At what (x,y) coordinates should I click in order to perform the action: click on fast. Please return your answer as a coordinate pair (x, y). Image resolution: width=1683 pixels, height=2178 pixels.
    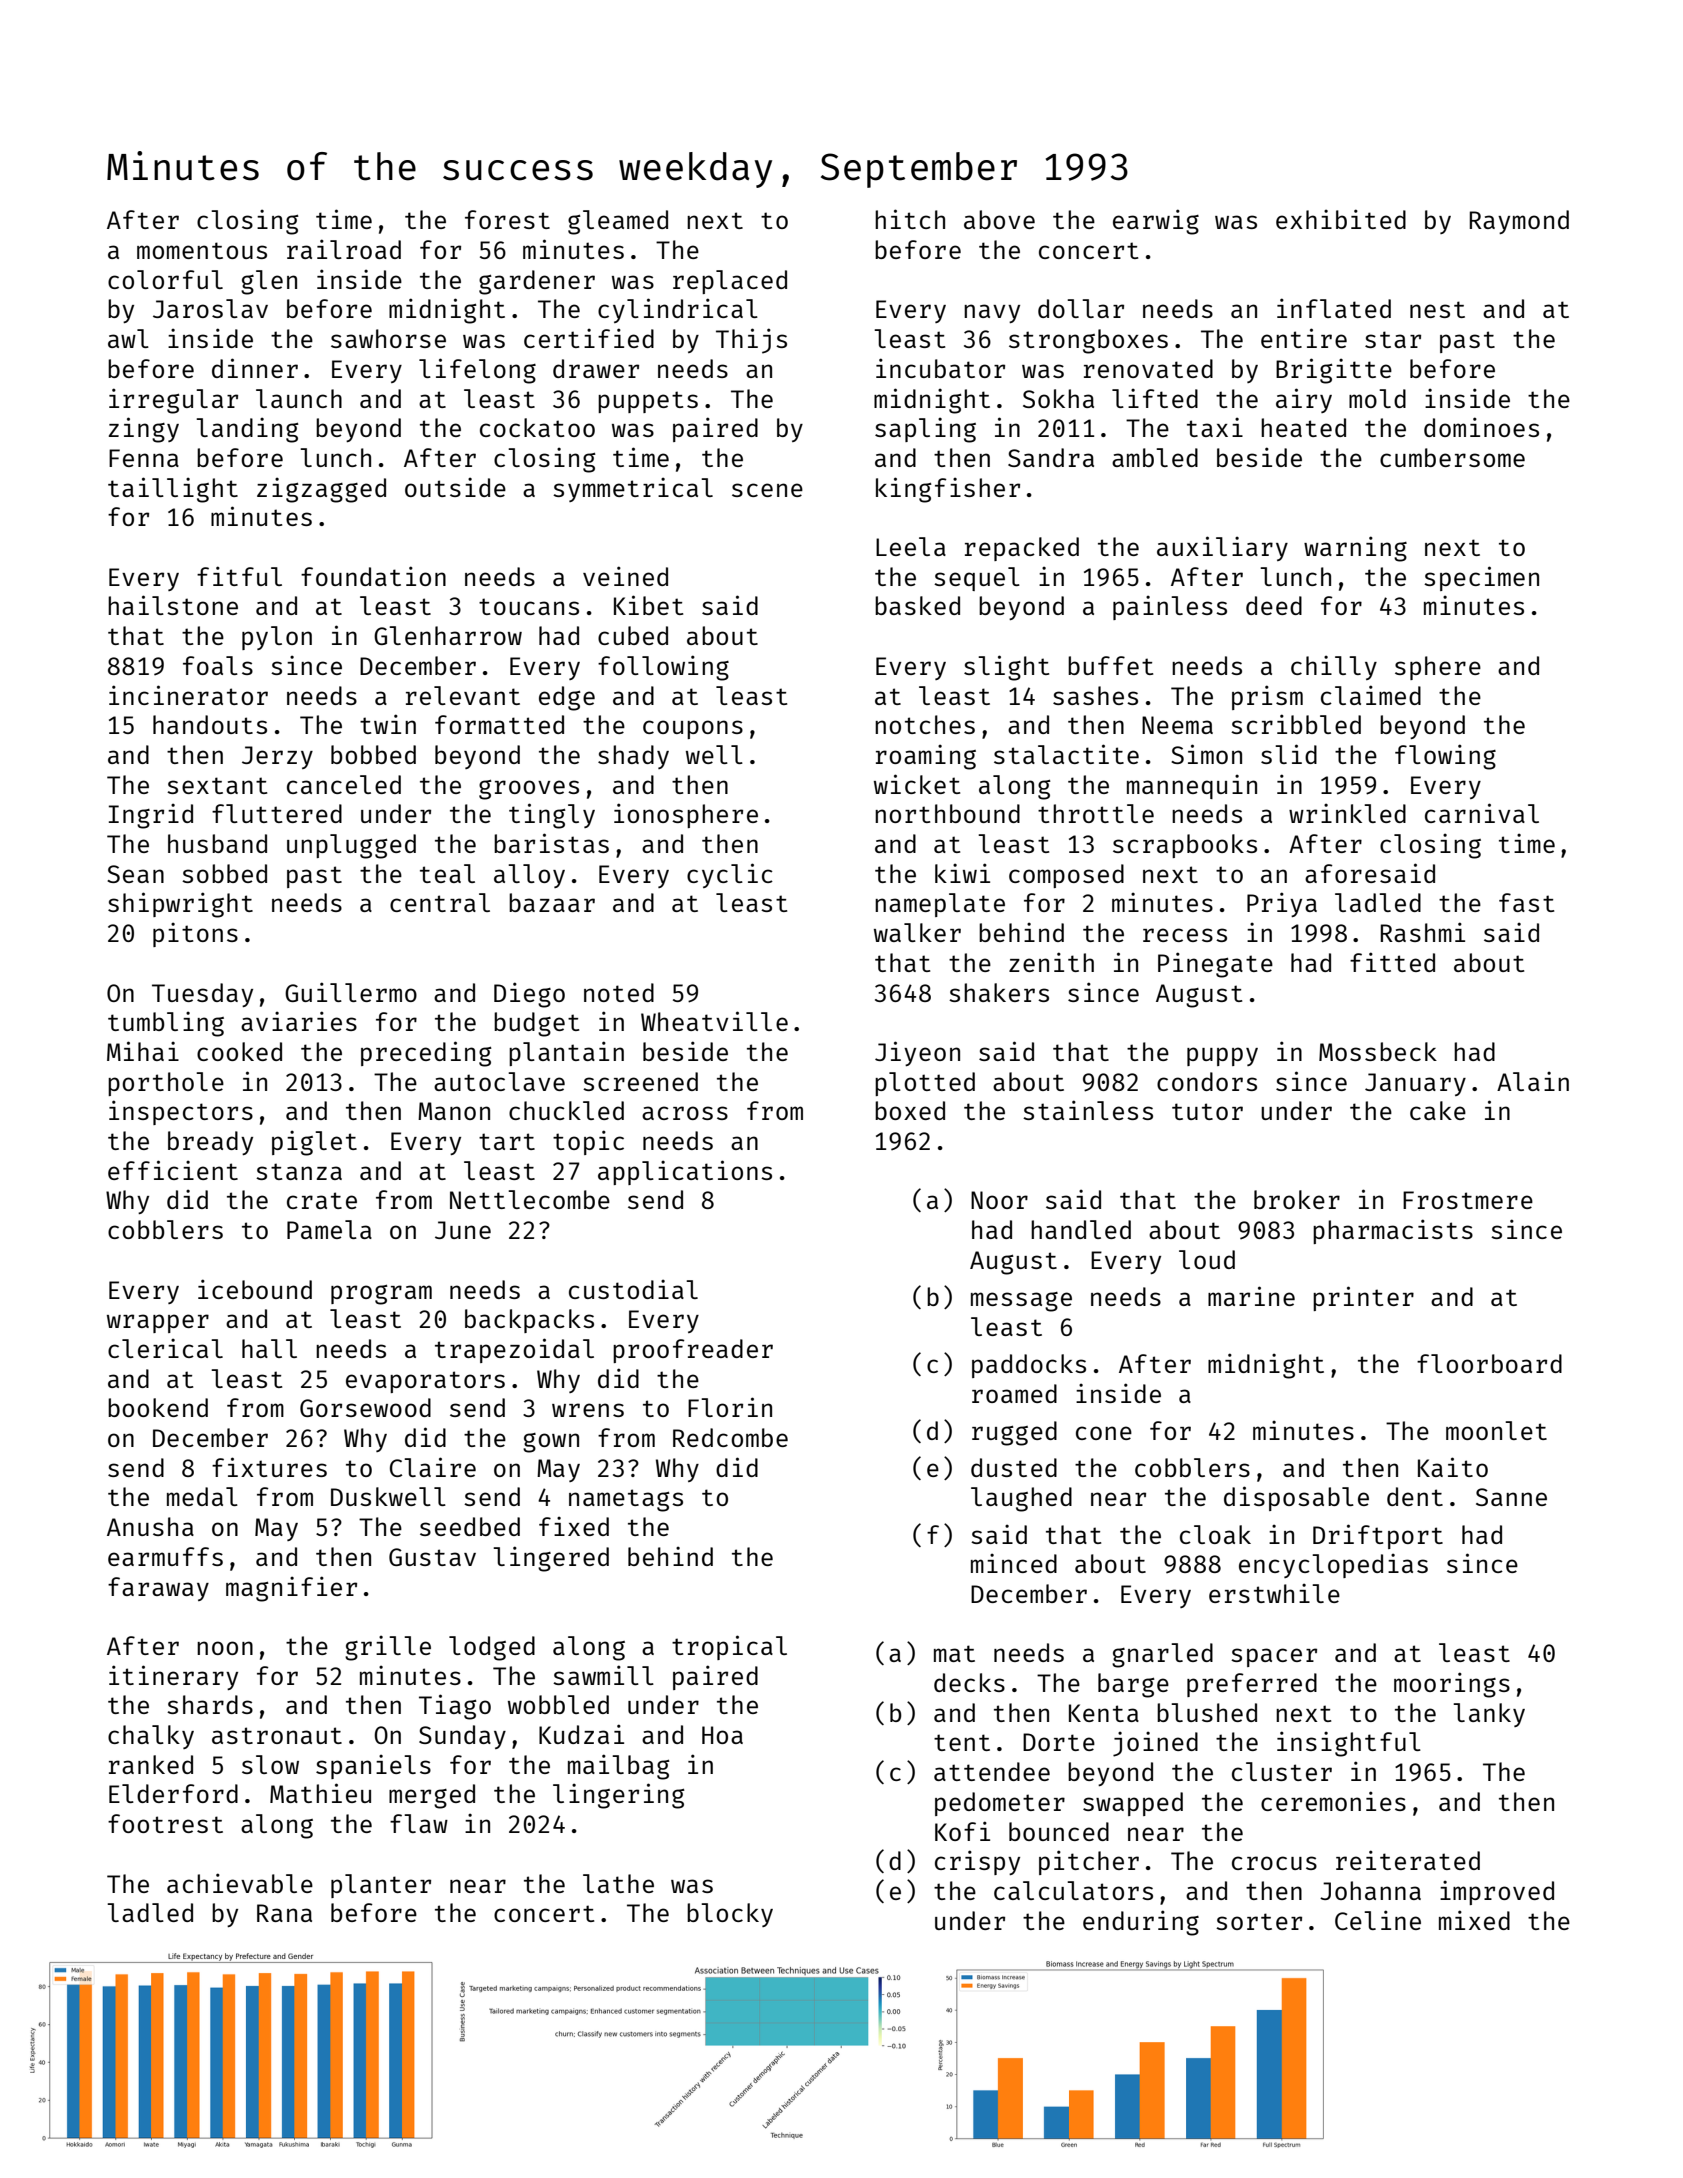
    Looking at the image, I should click on (1526, 902).
